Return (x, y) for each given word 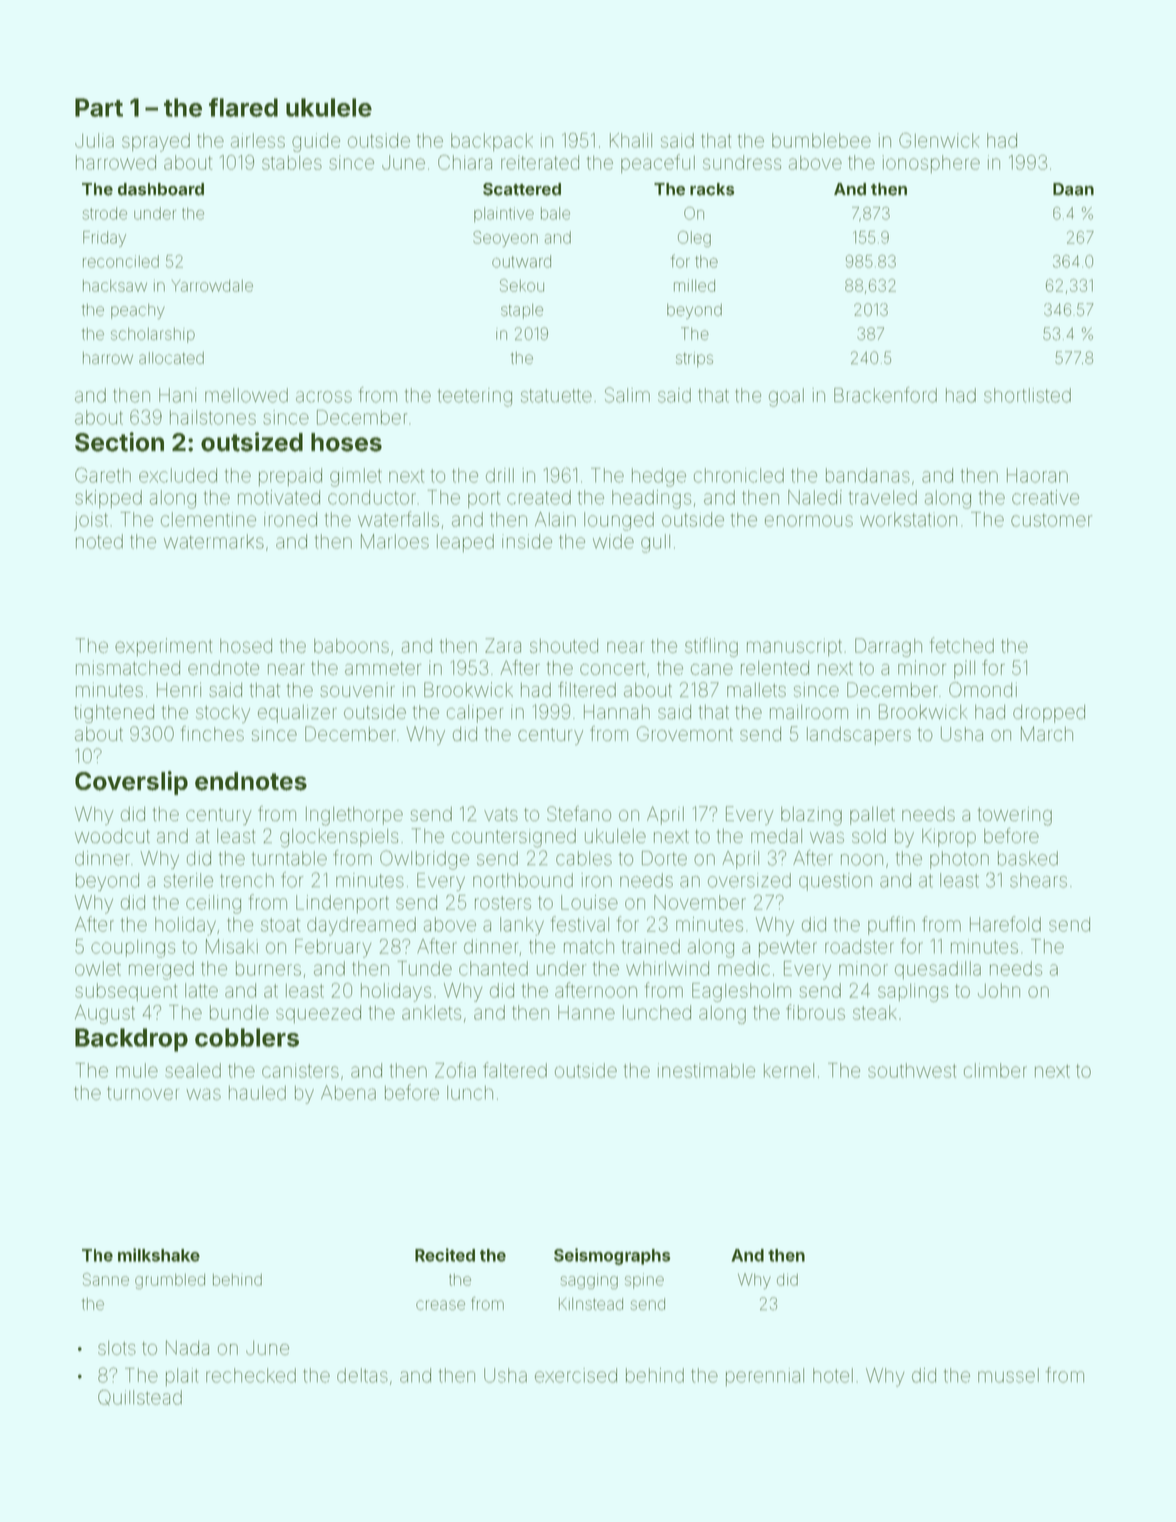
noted (99, 541)
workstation (908, 519)
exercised (576, 1375)
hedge (659, 477)
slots (117, 1348)
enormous (809, 521)
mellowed (246, 395)
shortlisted (1027, 395)
